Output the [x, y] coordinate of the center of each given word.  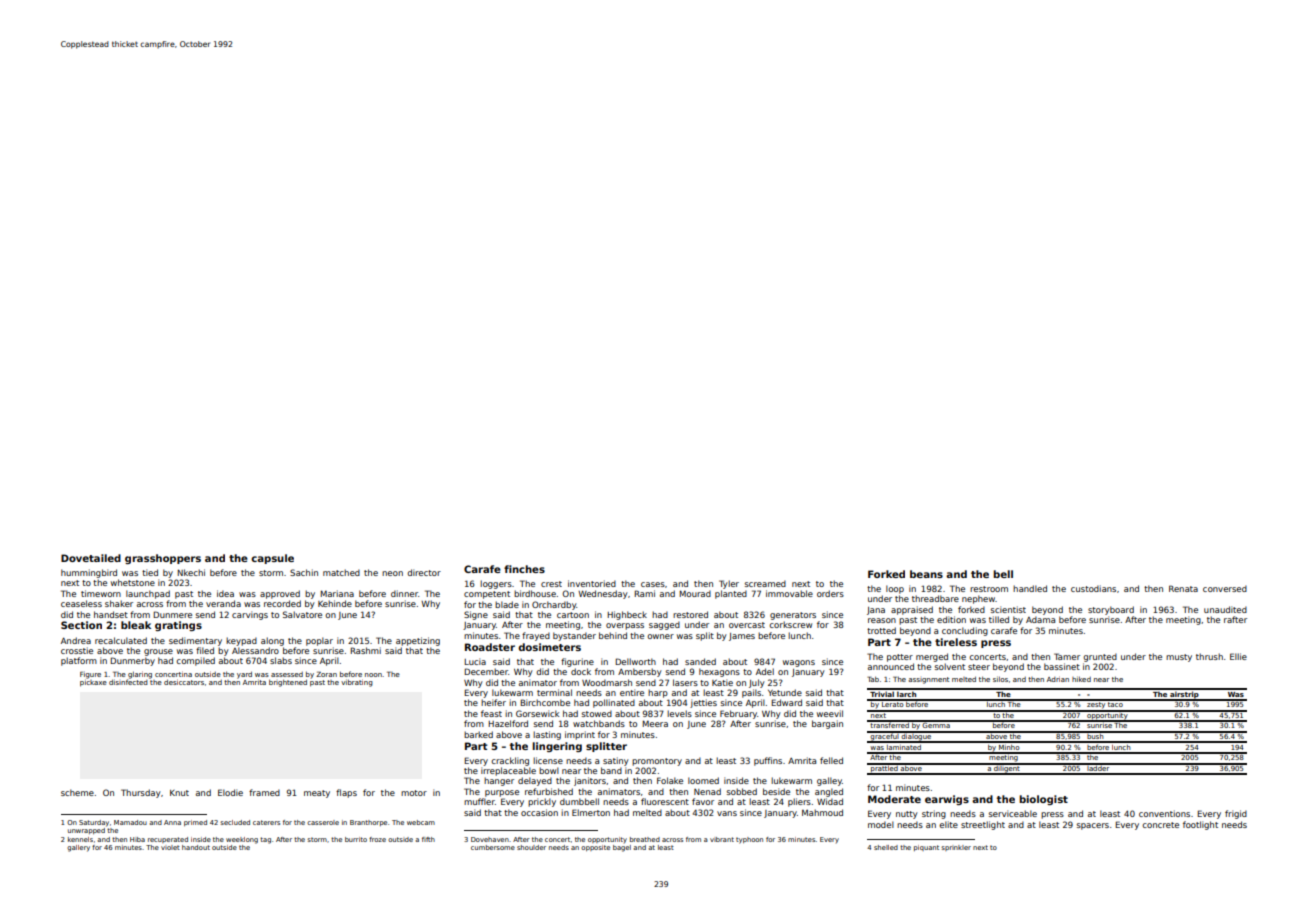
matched [341, 572]
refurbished [549, 791]
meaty [317, 794]
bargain [827, 724]
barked [478, 734]
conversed [1225, 588]
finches [524, 569]
